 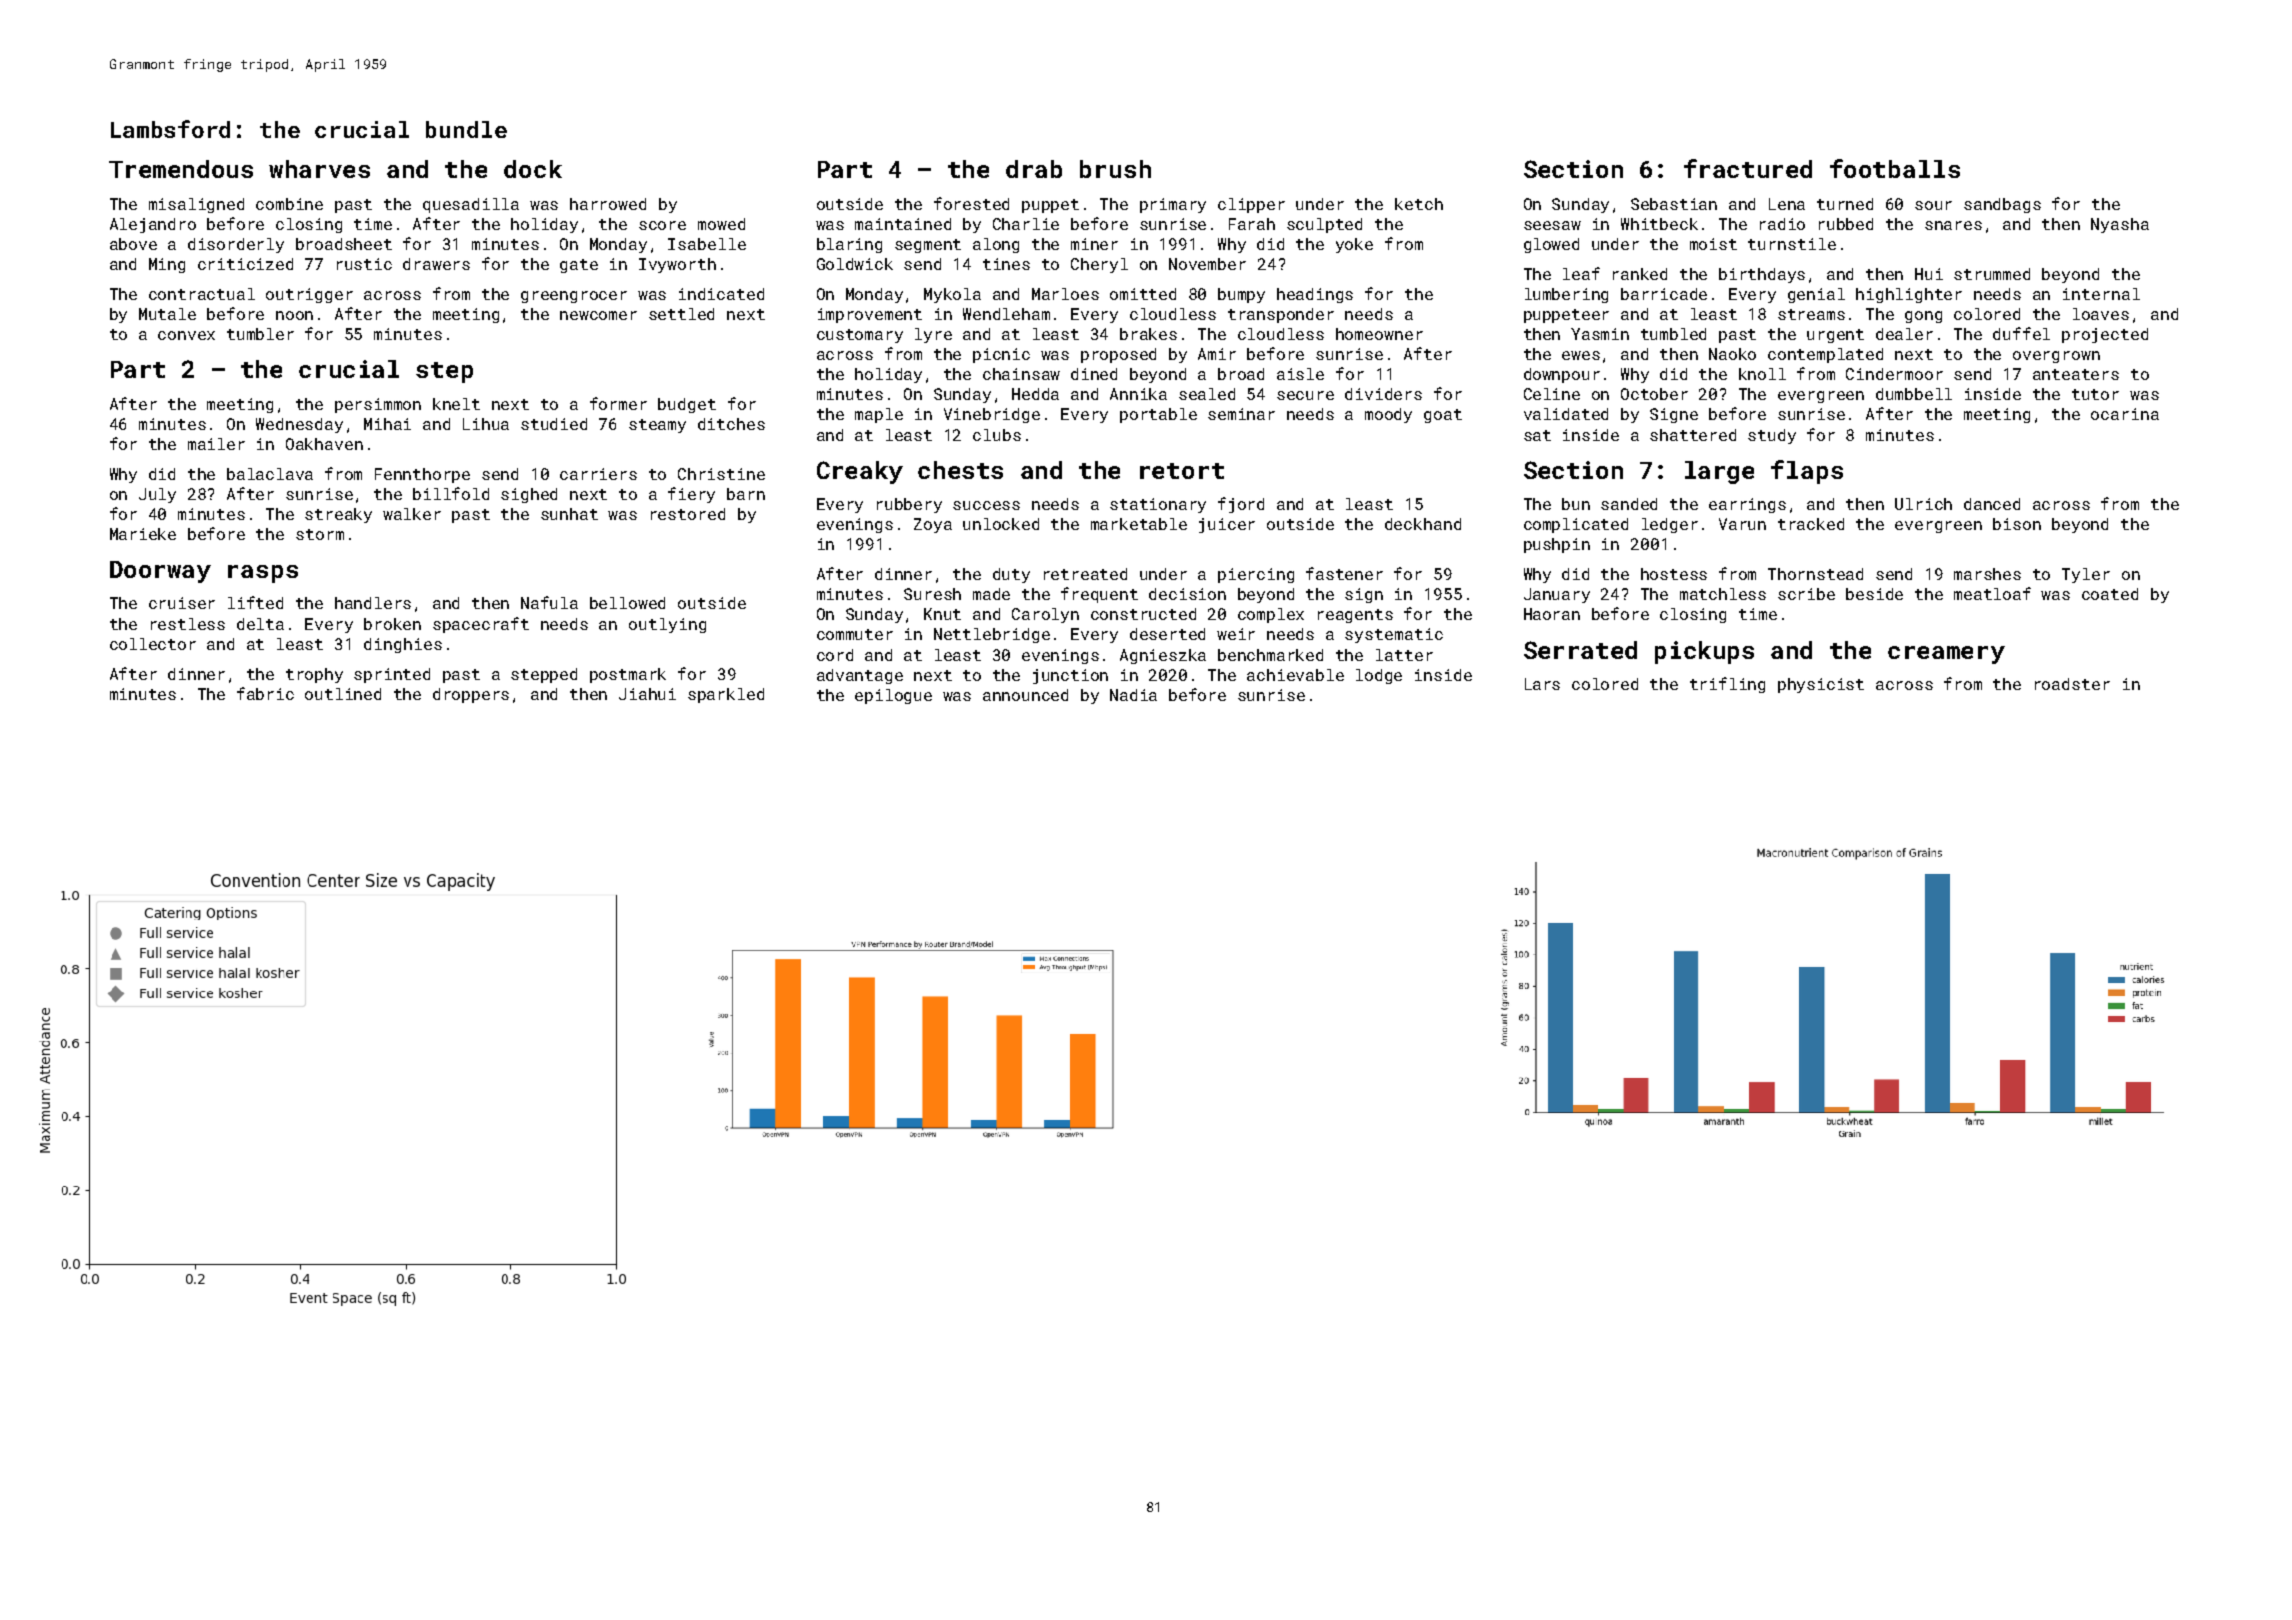 I want to click on sprinted, so click(x=392, y=675).
